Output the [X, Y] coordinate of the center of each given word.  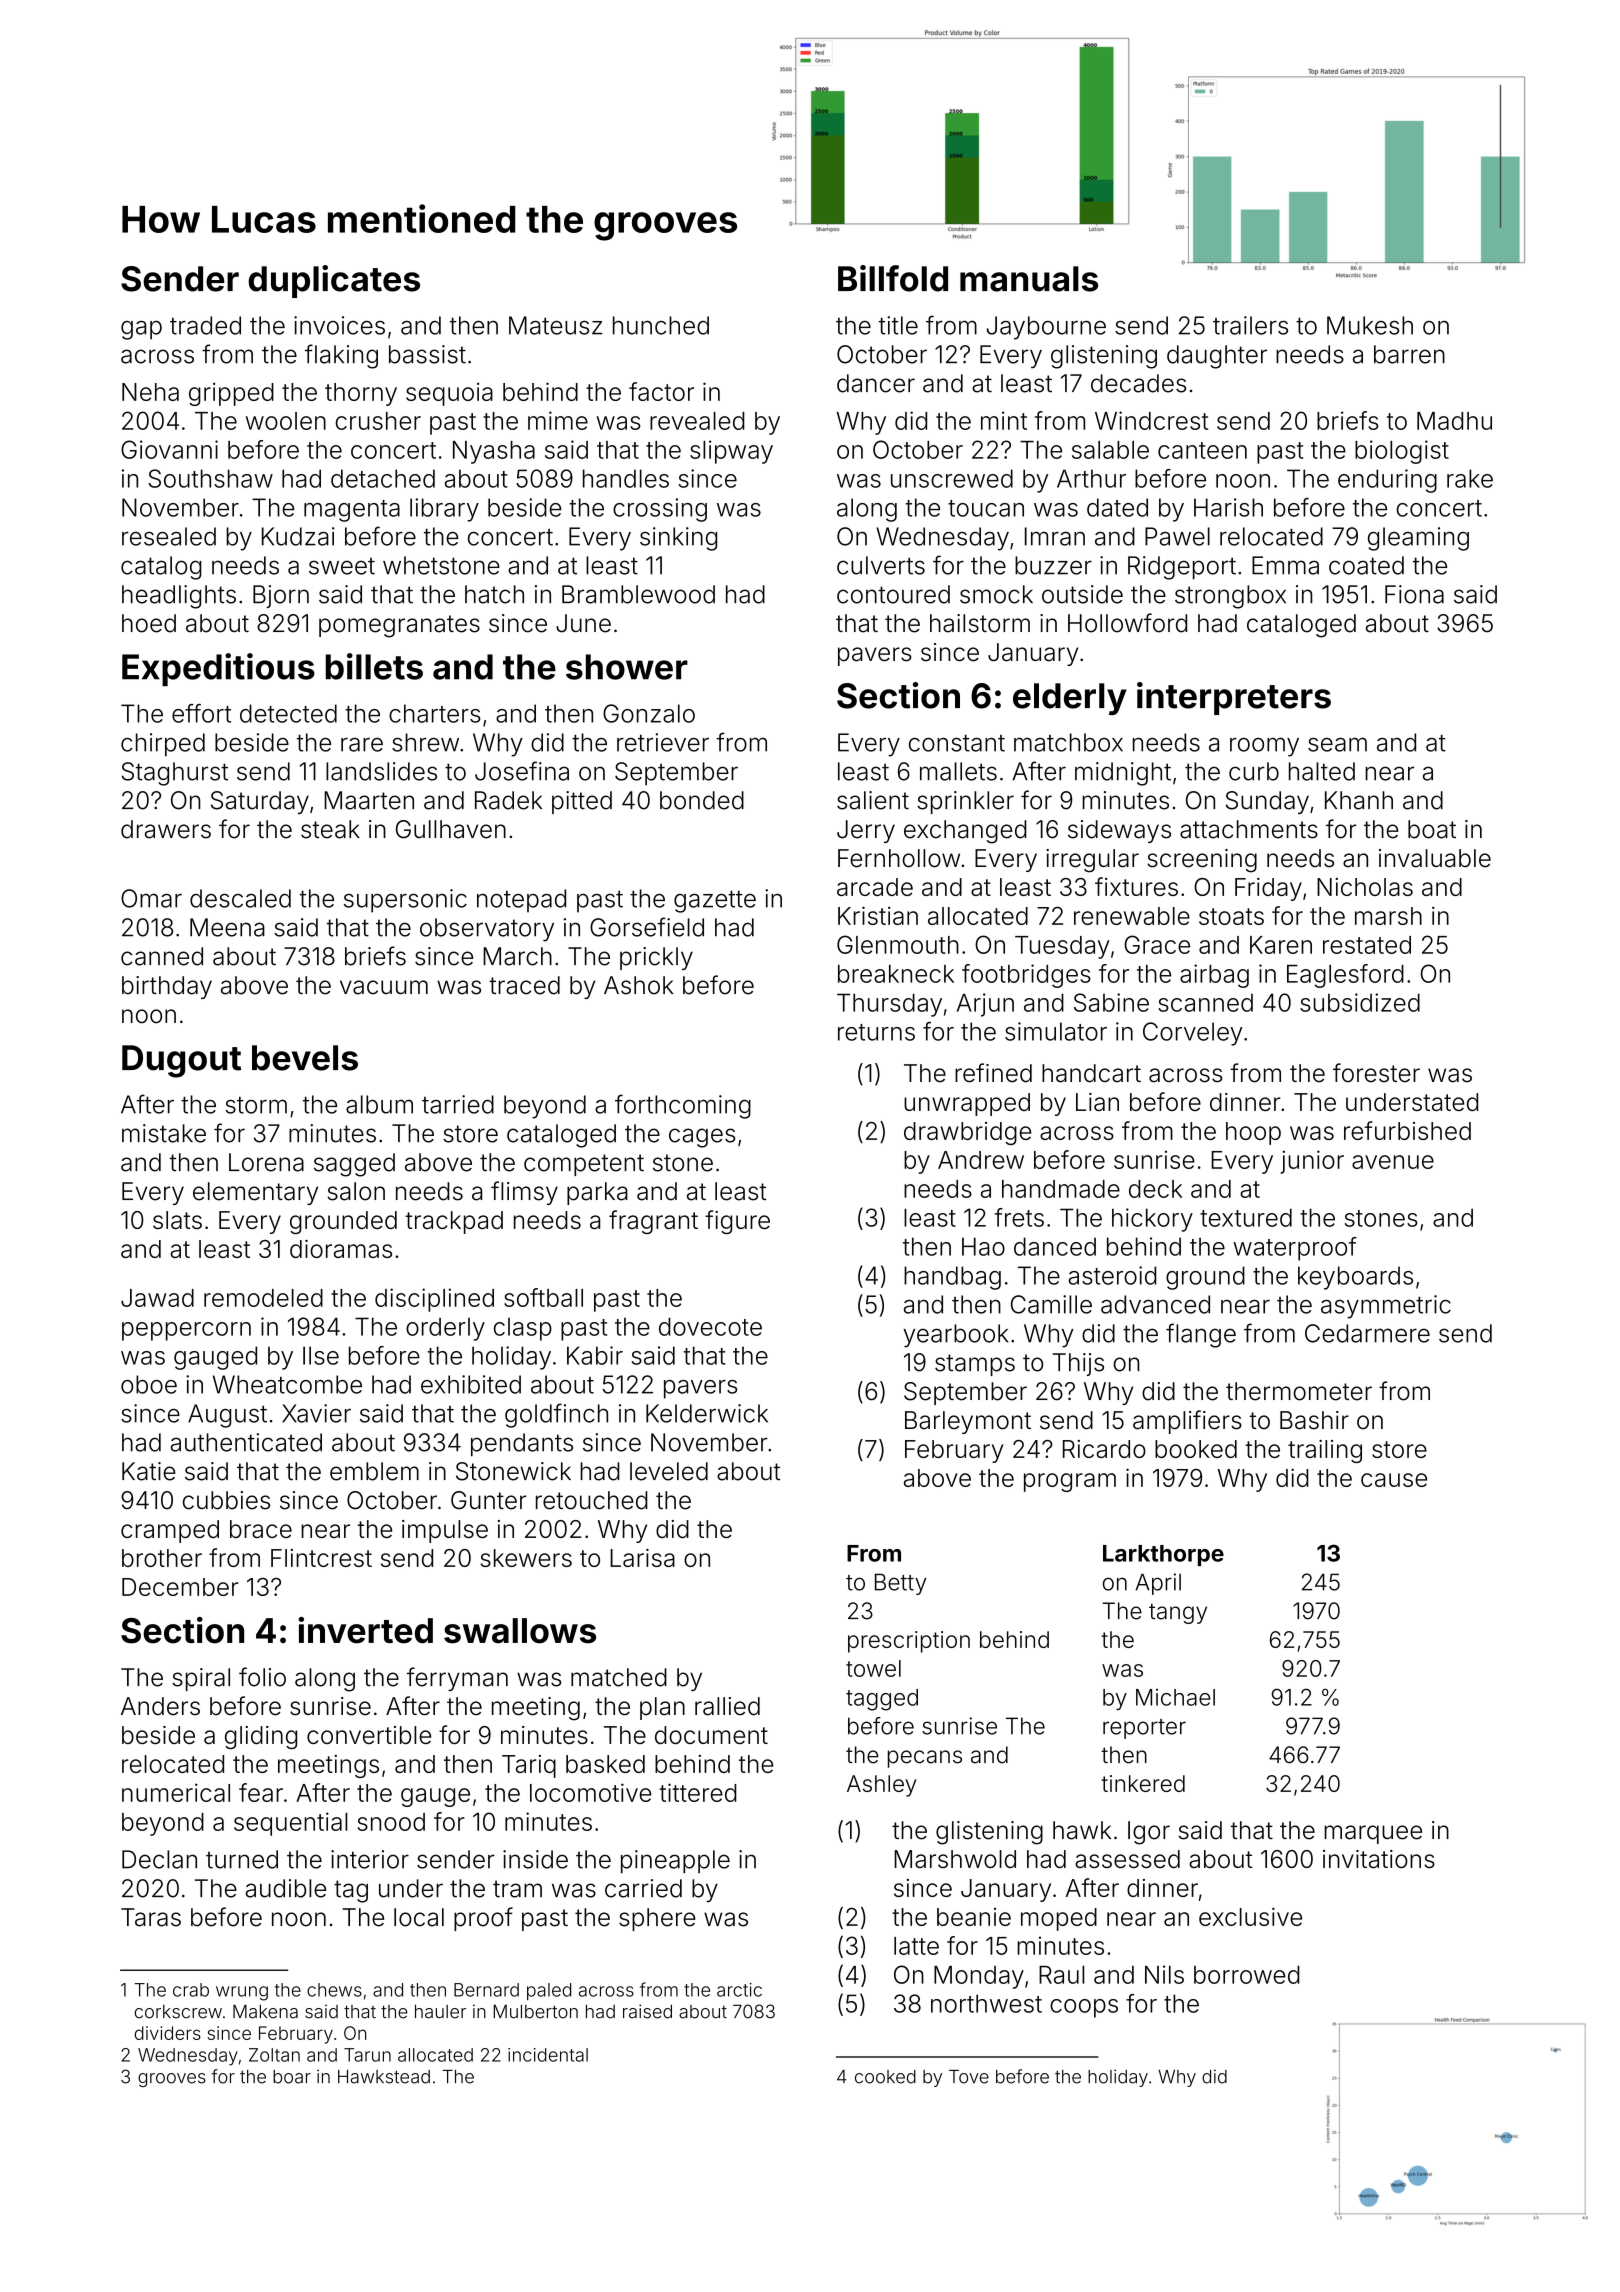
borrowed [1247, 1975]
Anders [160, 1706]
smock [996, 594]
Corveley [1193, 1034]
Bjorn [281, 596]
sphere [657, 1919]
